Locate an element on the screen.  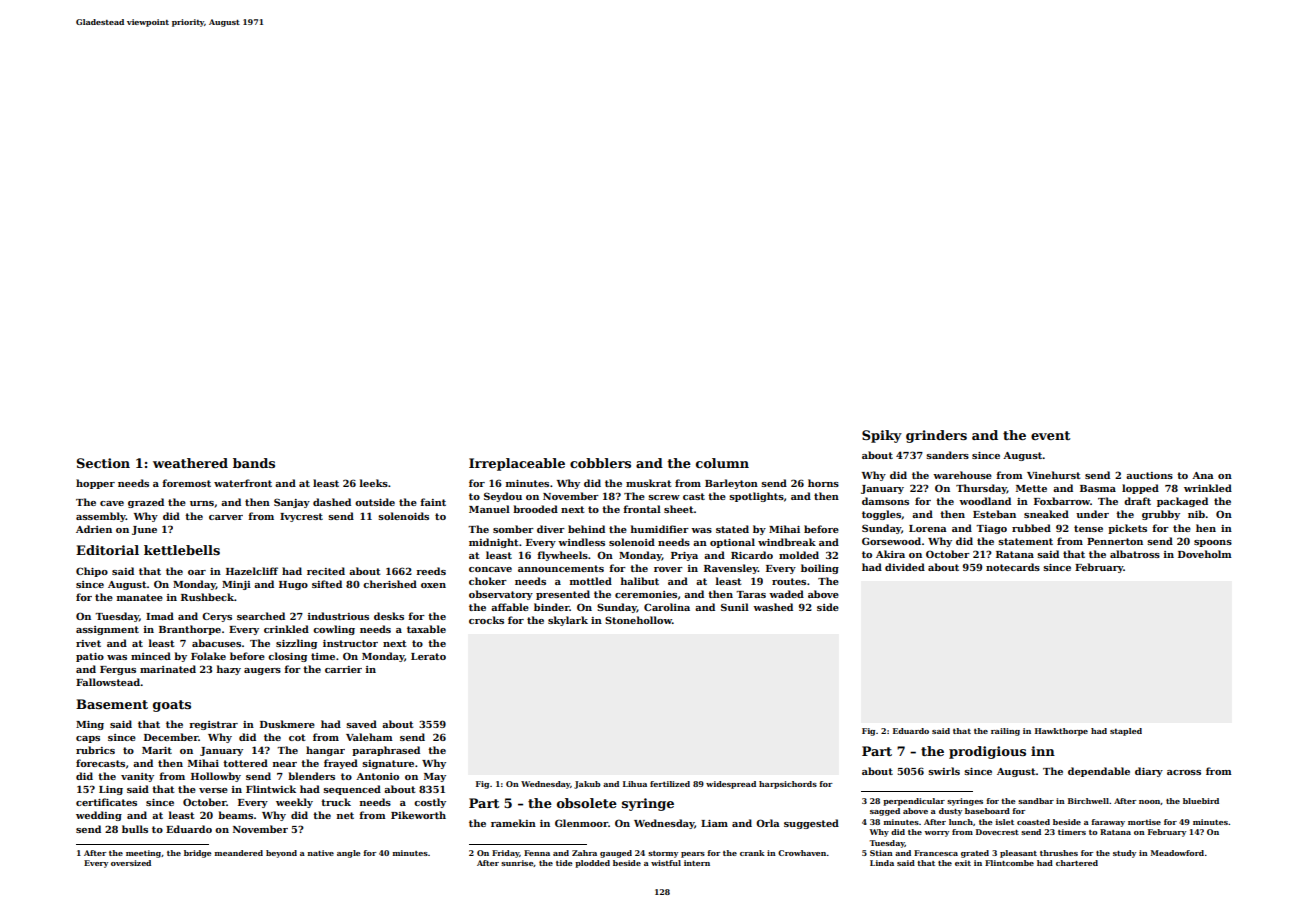
certificates is located at coordinates (106, 802).
